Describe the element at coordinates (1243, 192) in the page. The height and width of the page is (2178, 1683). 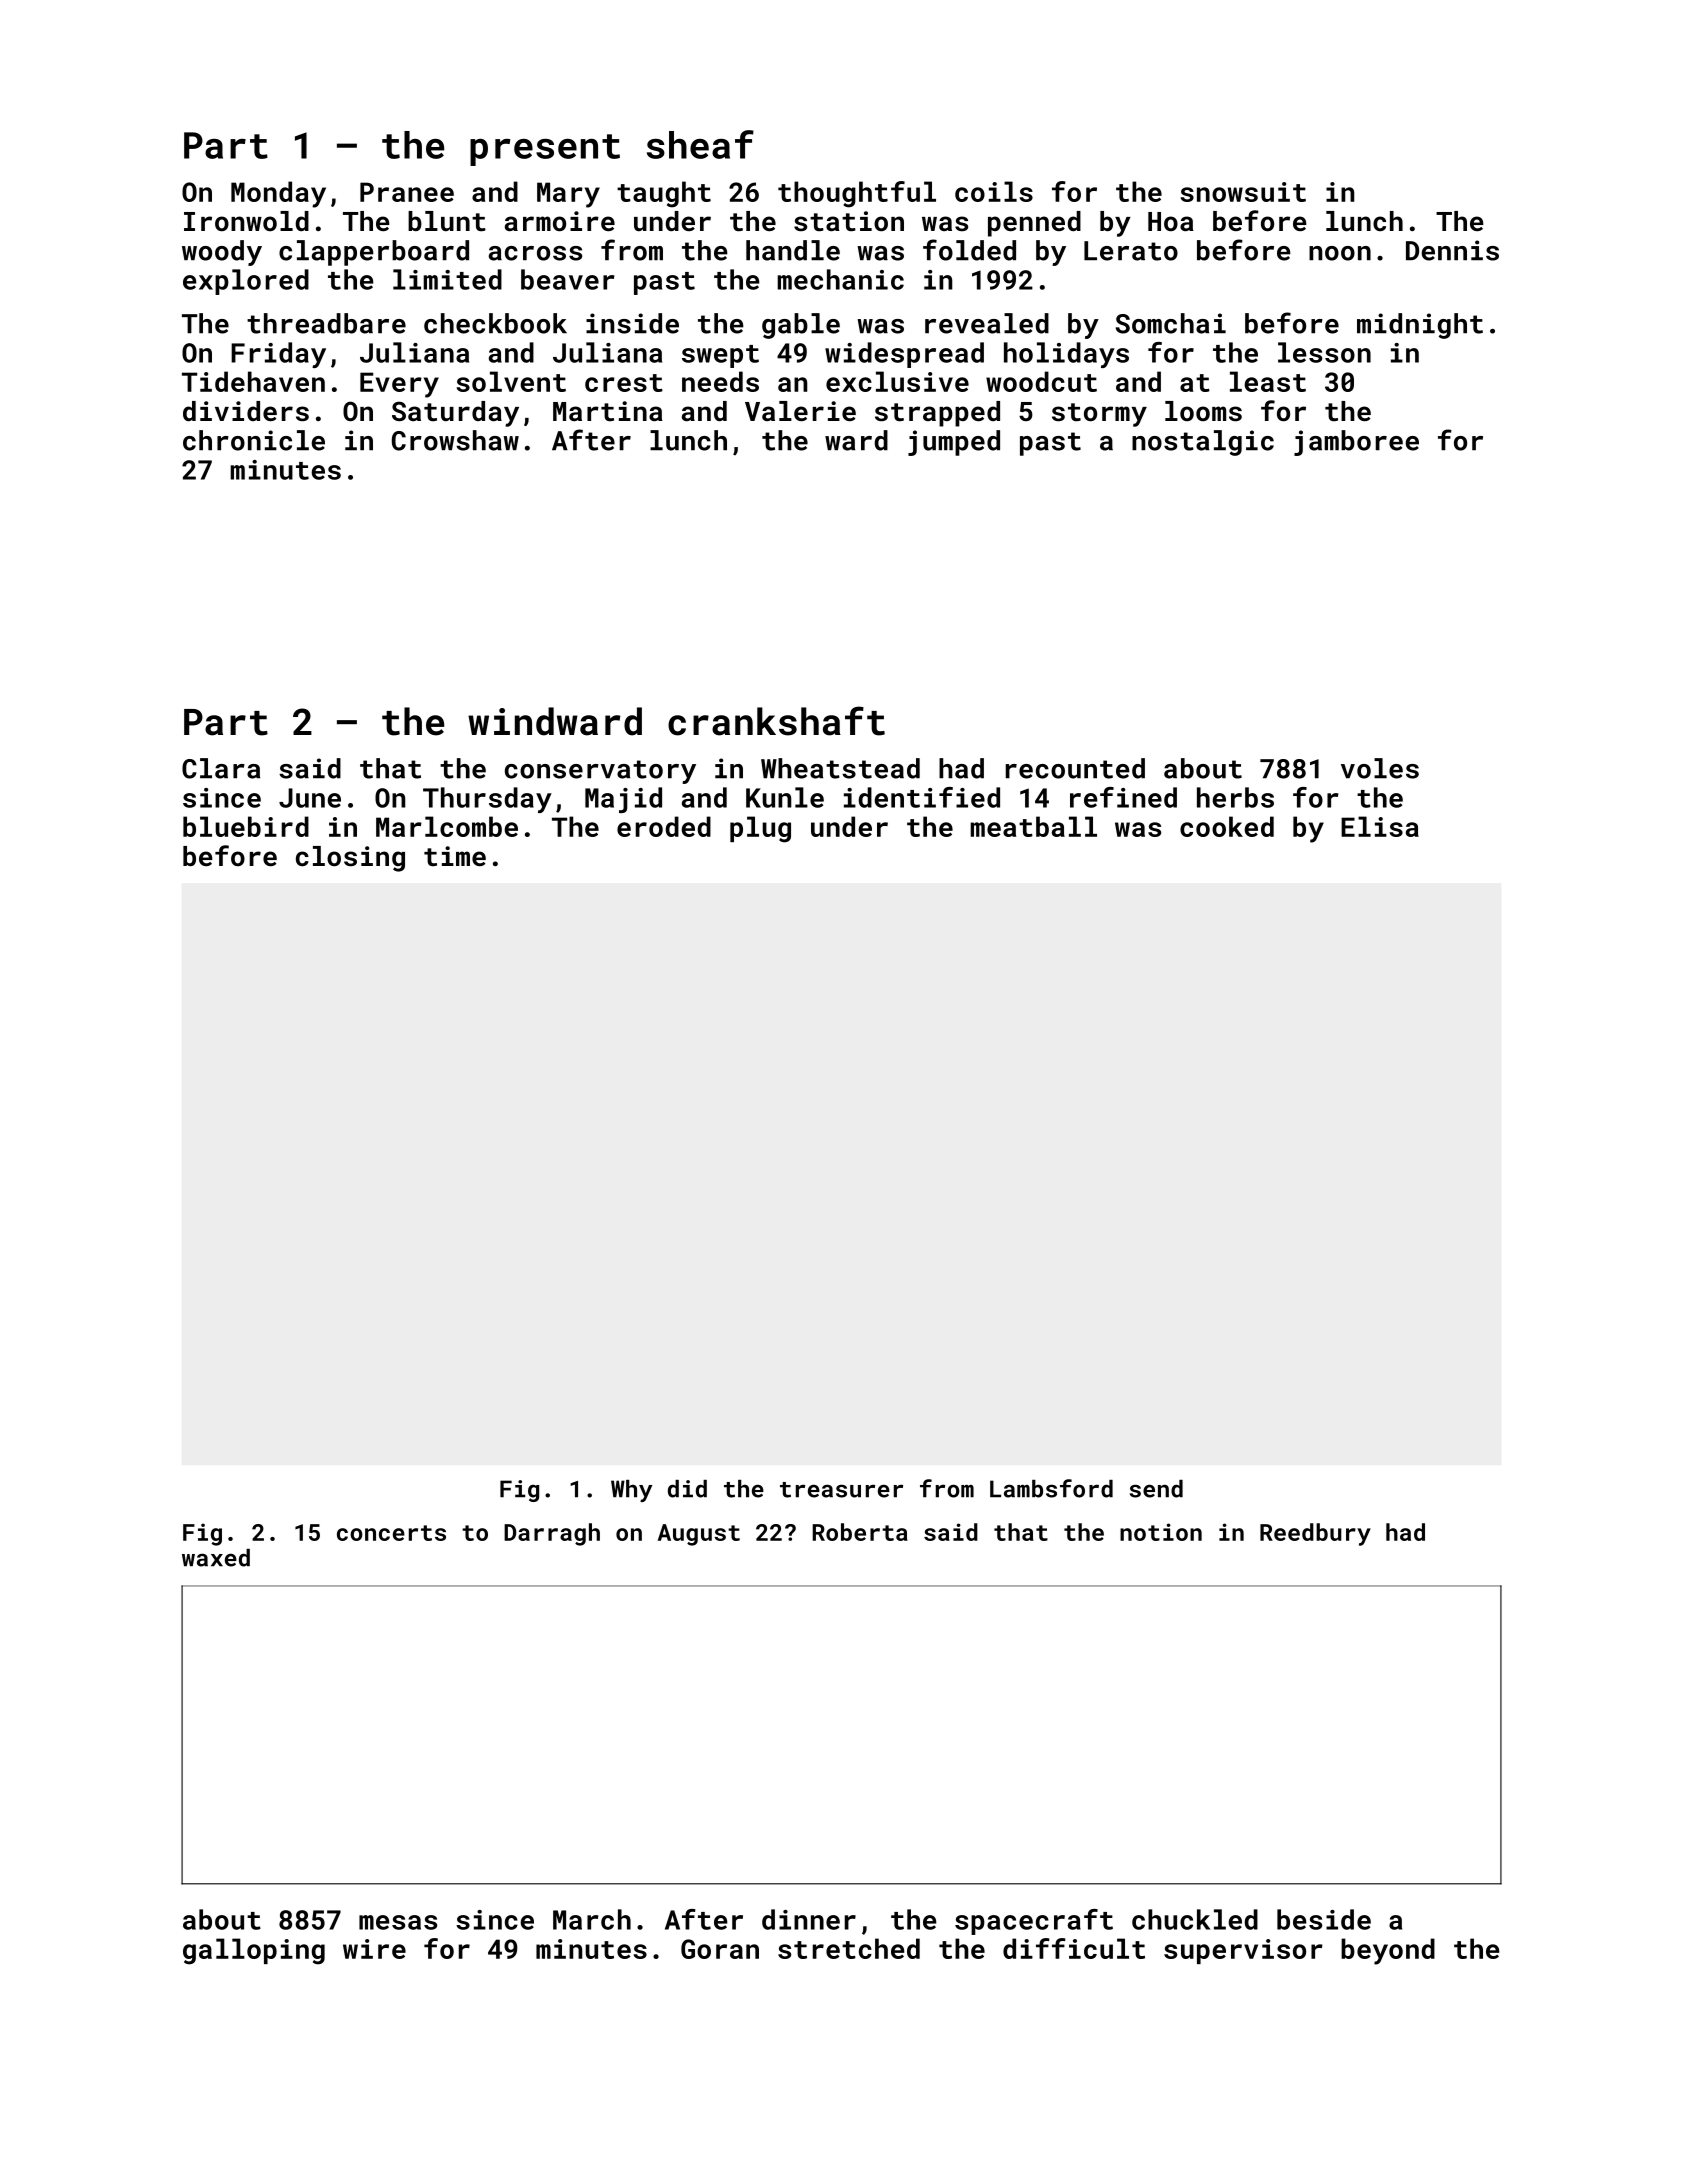
I see `snowsuit` at that location.
